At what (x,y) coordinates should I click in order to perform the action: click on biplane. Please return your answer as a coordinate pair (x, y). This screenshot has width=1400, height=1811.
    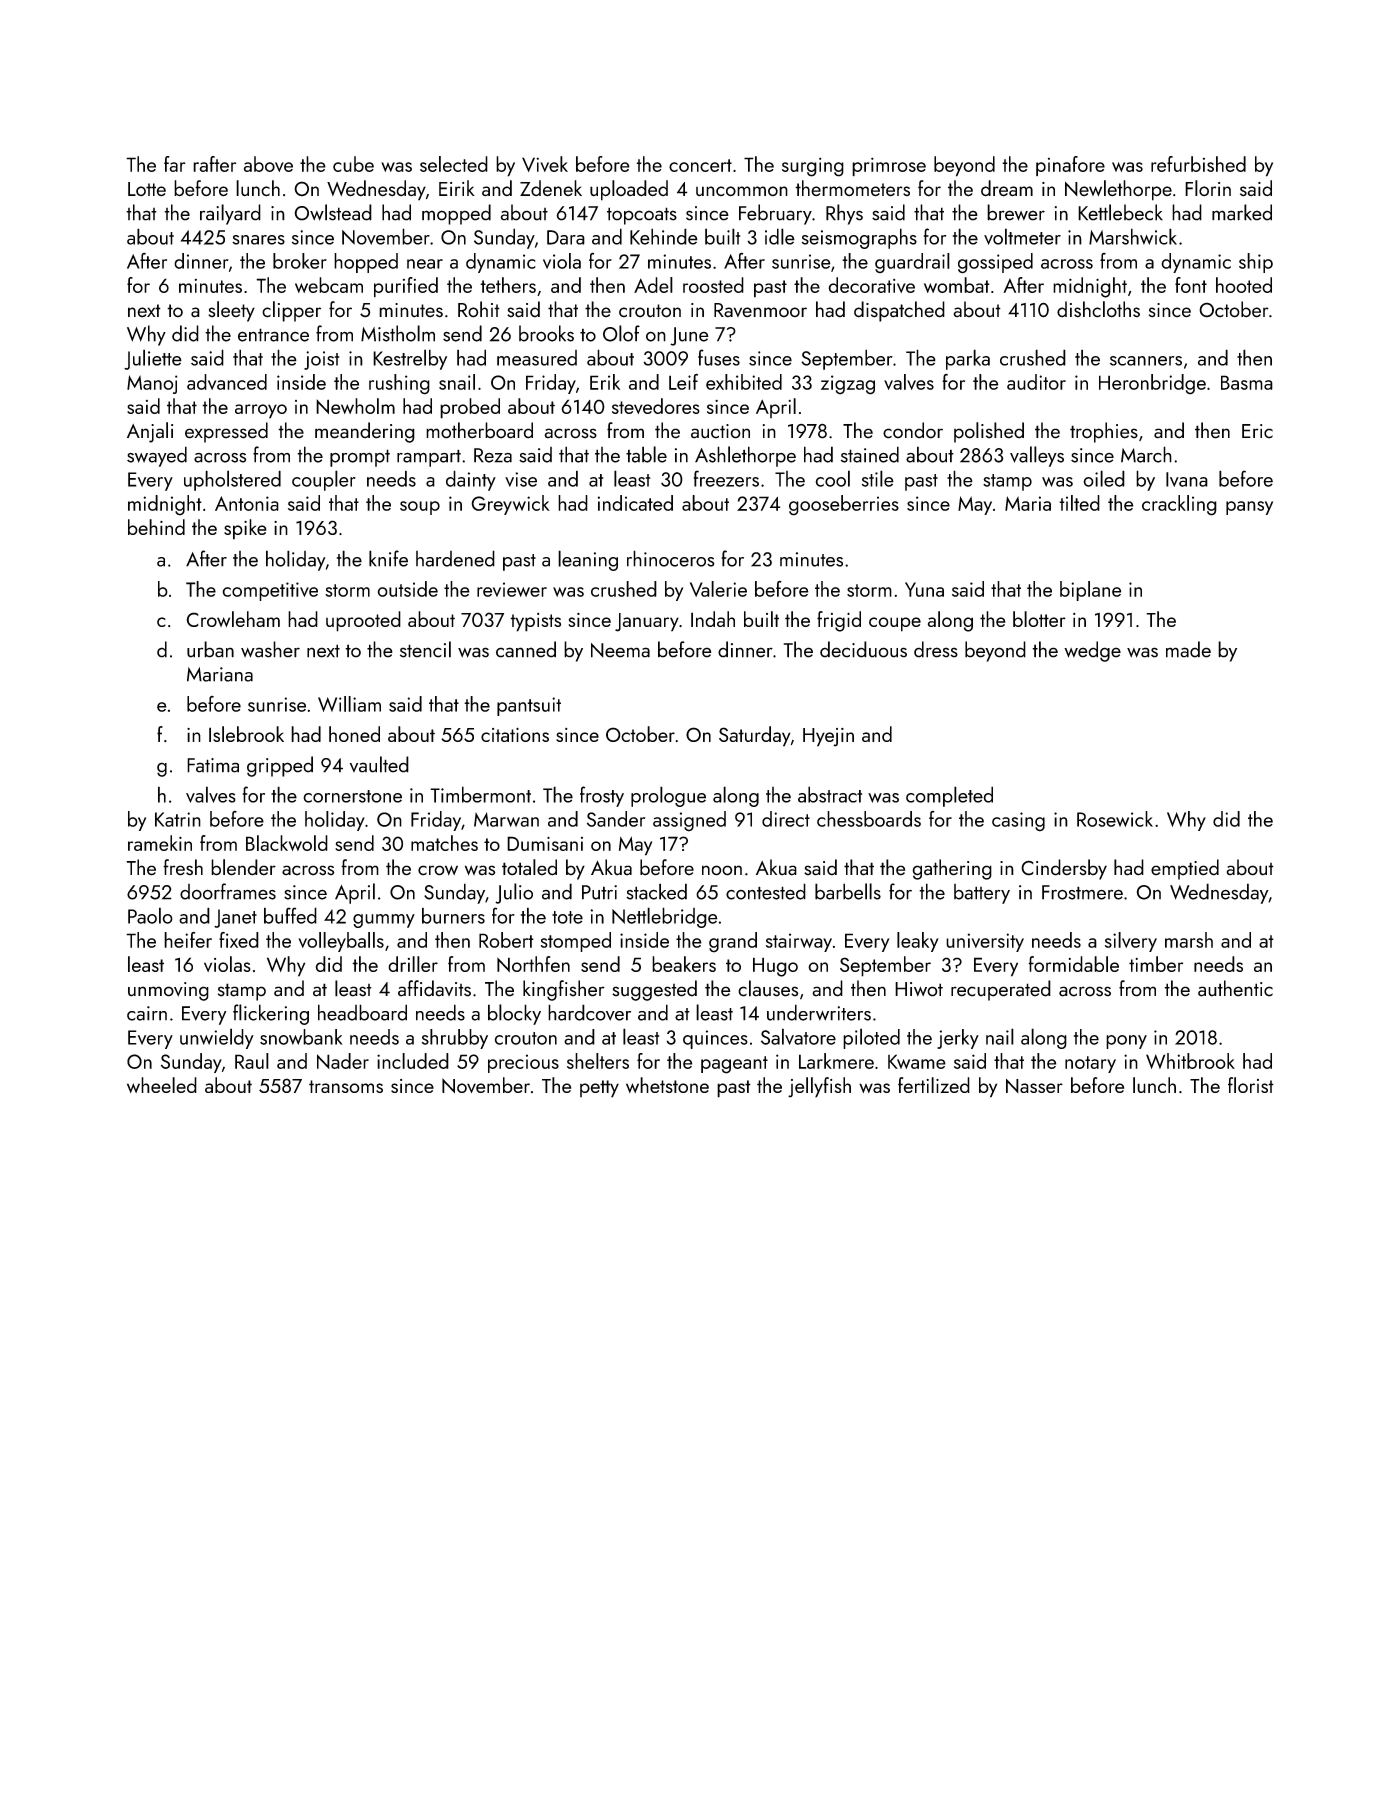
    Looking at the image, I should click on (1090, 591).
